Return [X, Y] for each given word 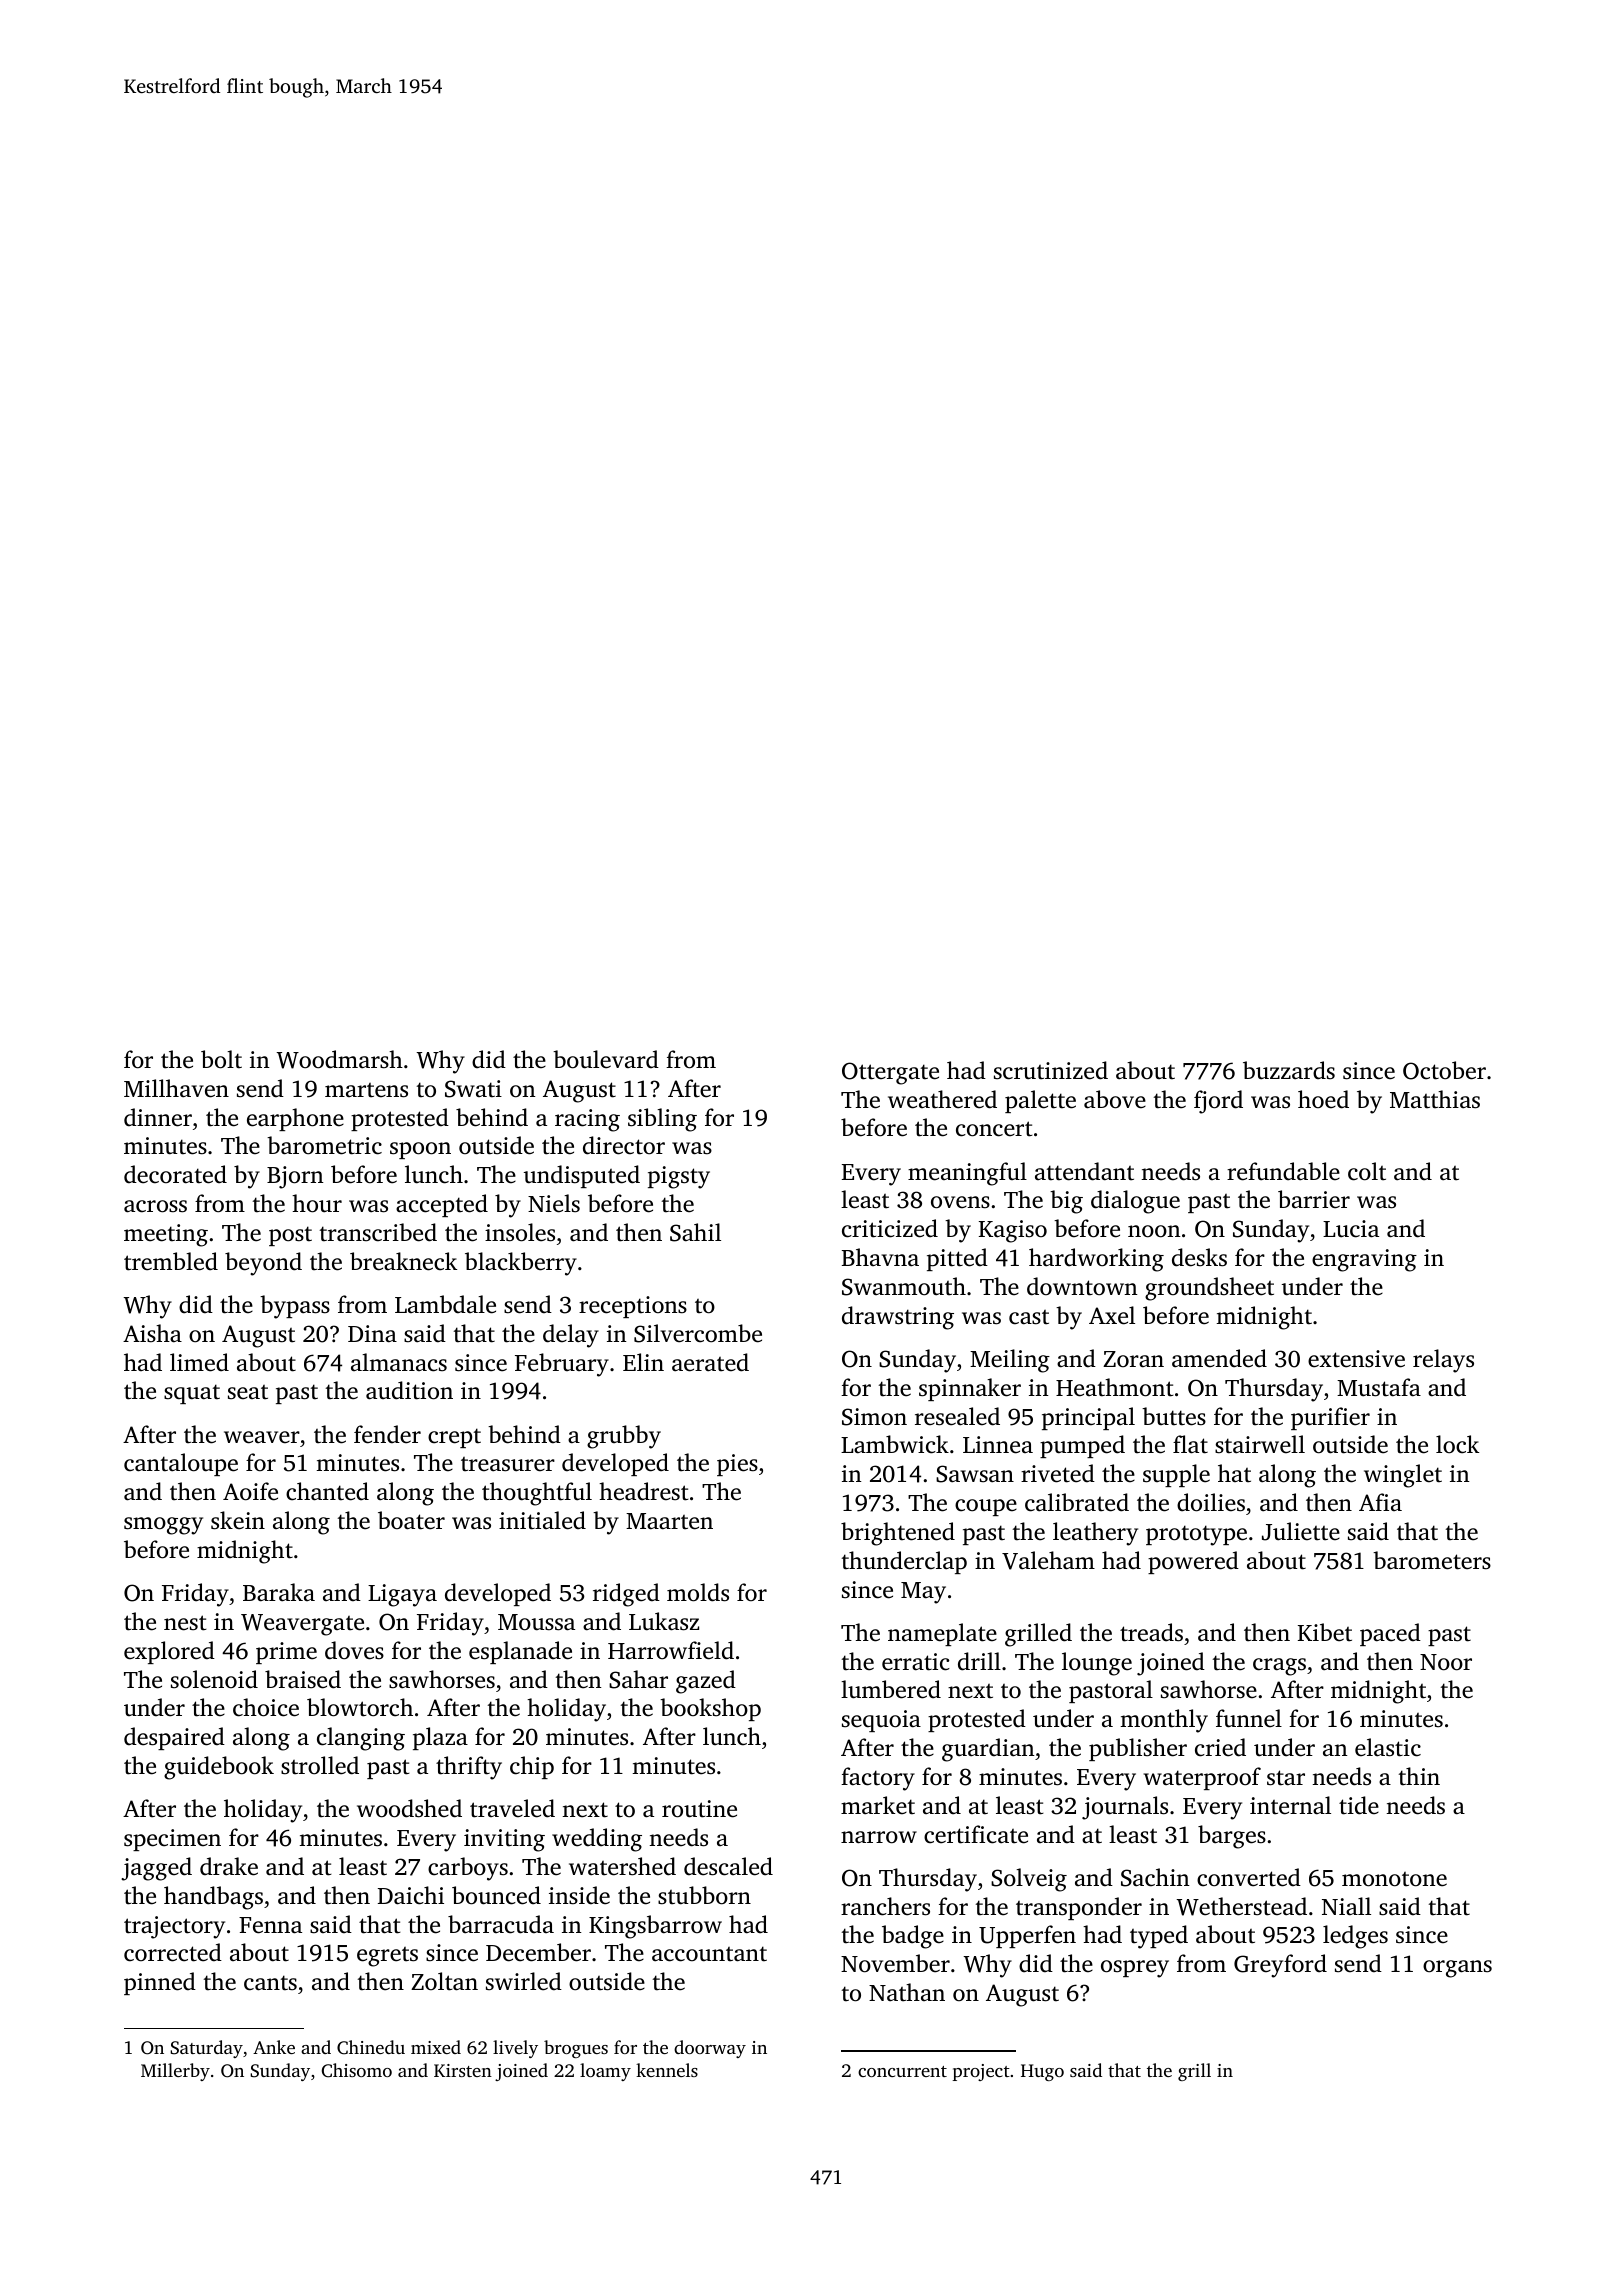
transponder [1079, 1908]
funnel [1249, 1718]
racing [587, 1120]
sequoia [881, 1721]
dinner [158, 1117]
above [1115, 1099]
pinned [160, 1983]
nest [185, 1623]
